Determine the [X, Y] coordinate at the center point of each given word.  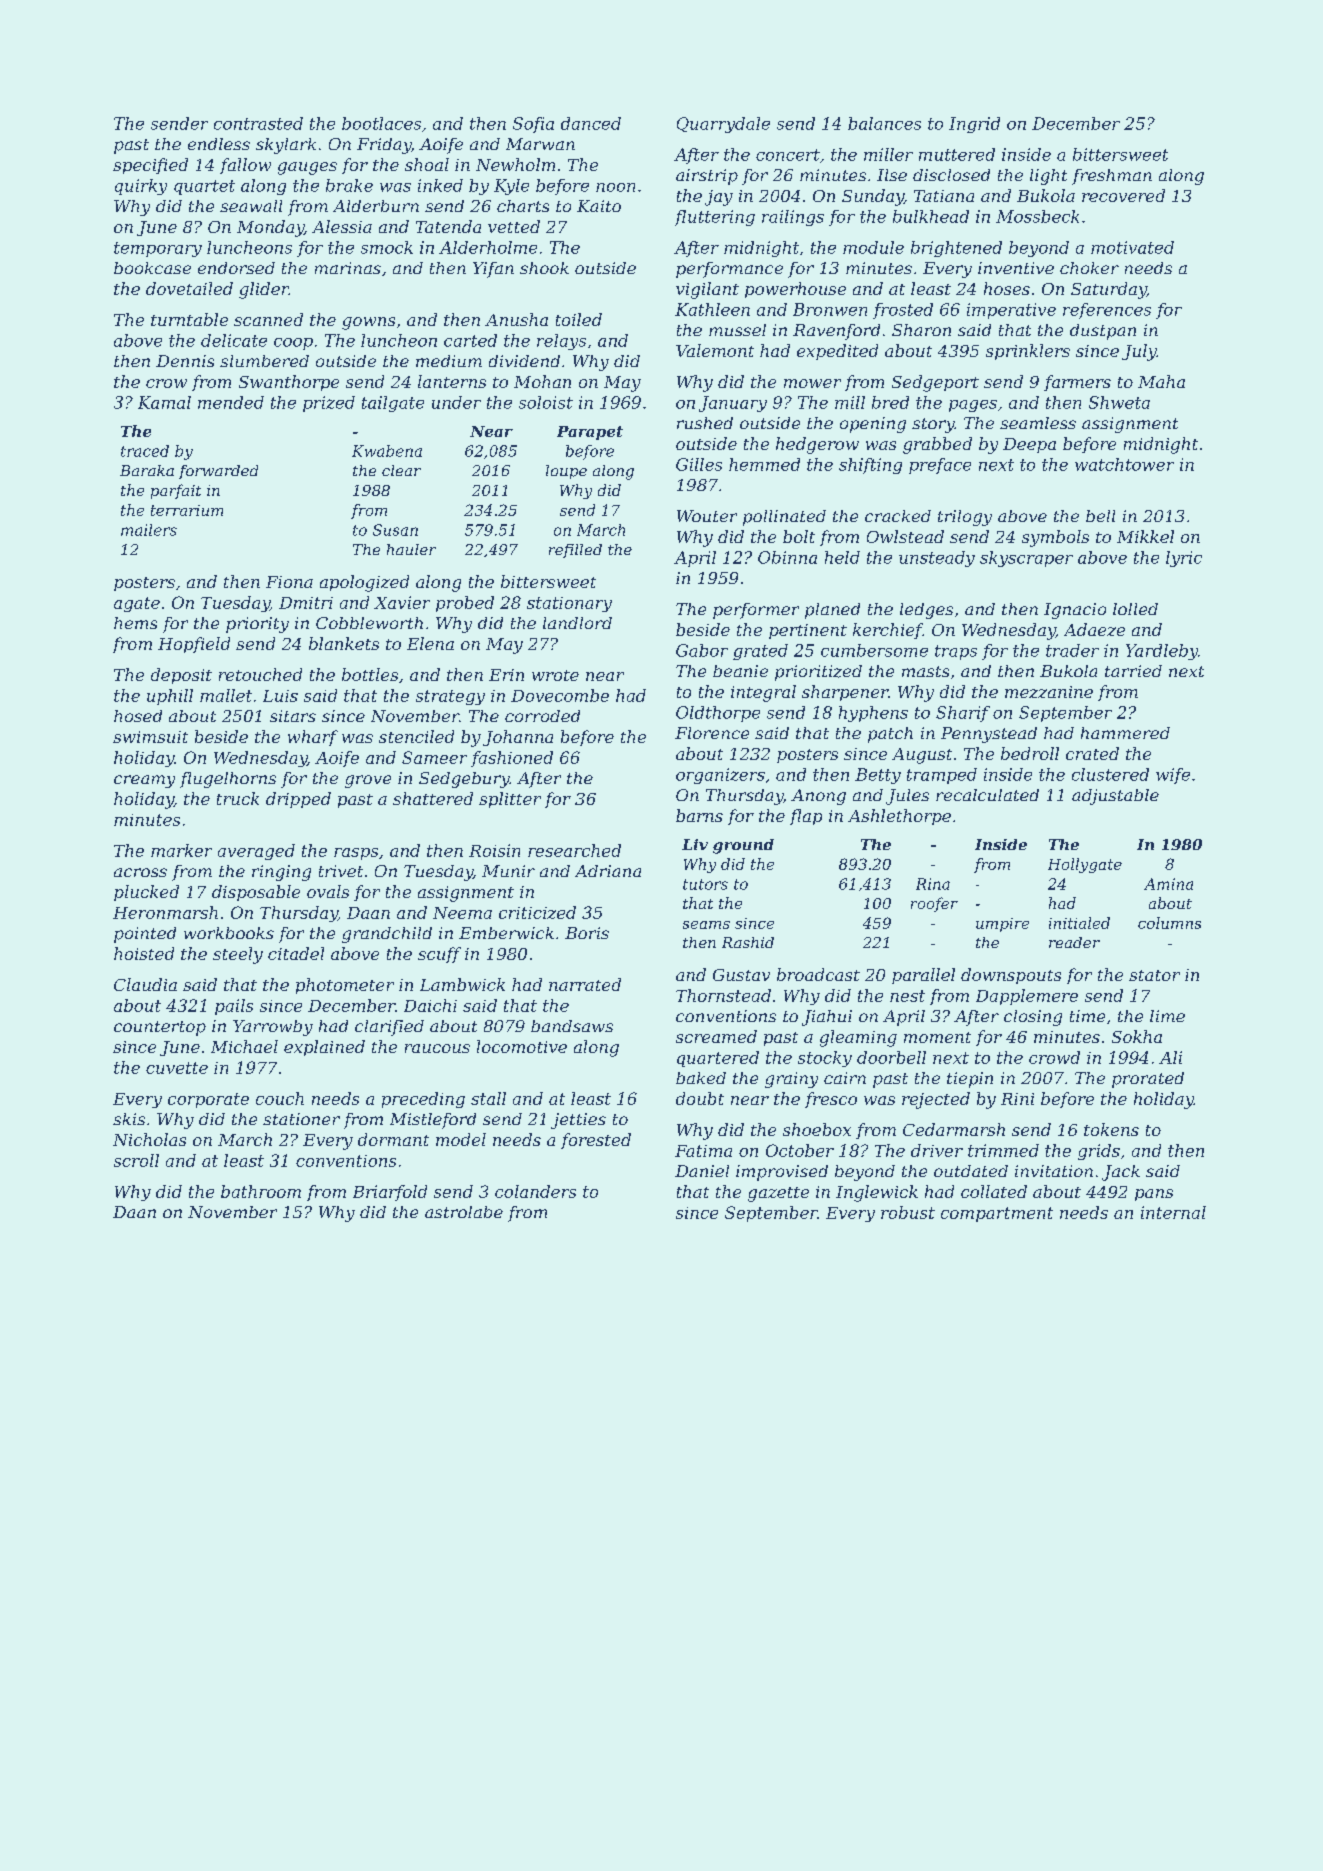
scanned [268, 319]
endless [219, 144]
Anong [818, 797]
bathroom [261, 1191]
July [1139, 352]
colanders [535, 1191]
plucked [146, 893]
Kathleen [712, 309]
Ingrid [974, 125]
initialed [1079, 923]
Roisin [494, 850]
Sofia [533, 125]
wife [1173, 776]
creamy [144, 781]
